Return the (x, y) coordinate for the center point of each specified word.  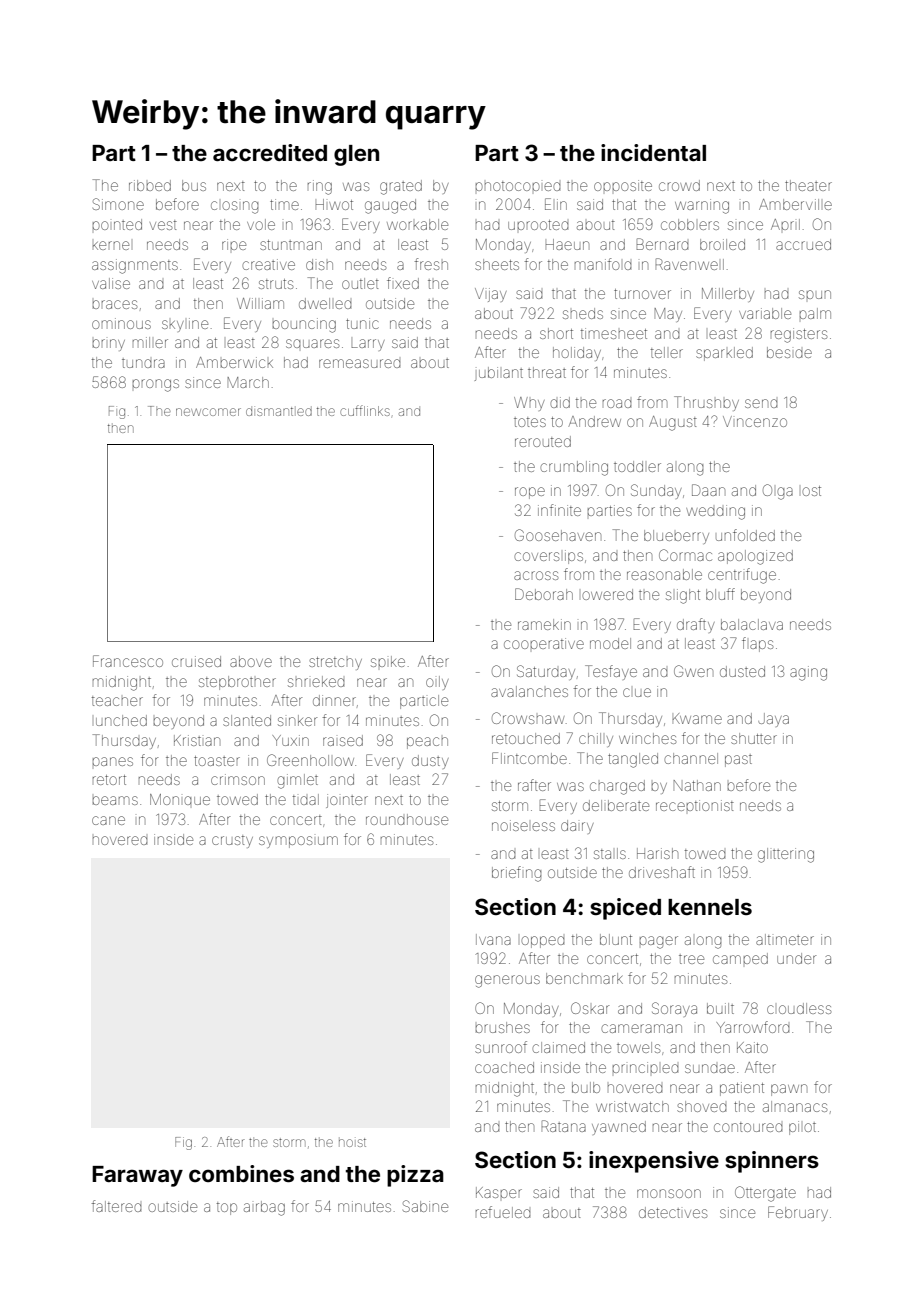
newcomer (208, 412)
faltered (117, 1206)
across (536, 575)
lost (811, 491)
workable (417, 224)
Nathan (697, 785)
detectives (673, 1212)
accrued (803, 244)
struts (276, 284)
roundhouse (407, 819)
